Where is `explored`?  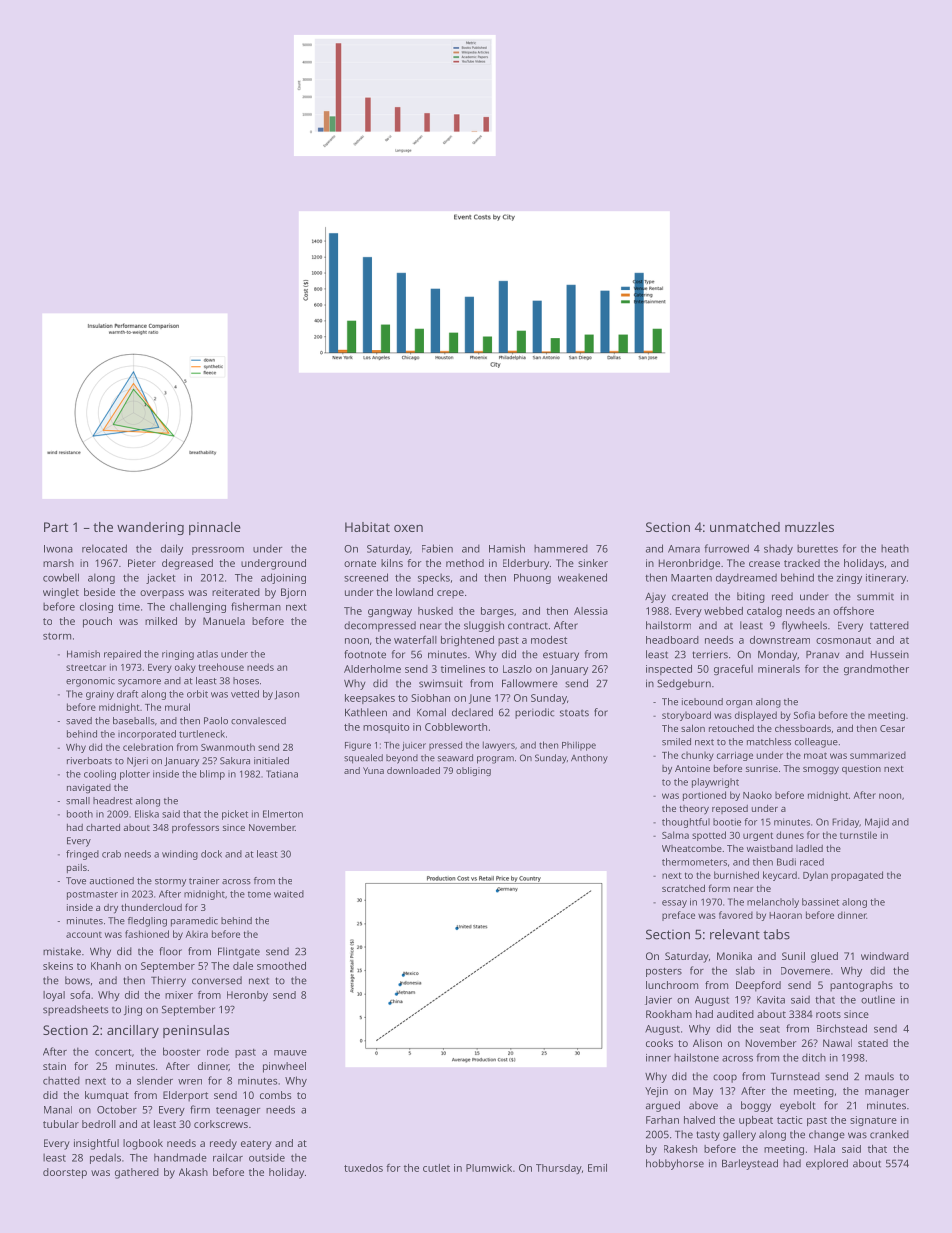
explored is located at coordinates (827, 1164).
